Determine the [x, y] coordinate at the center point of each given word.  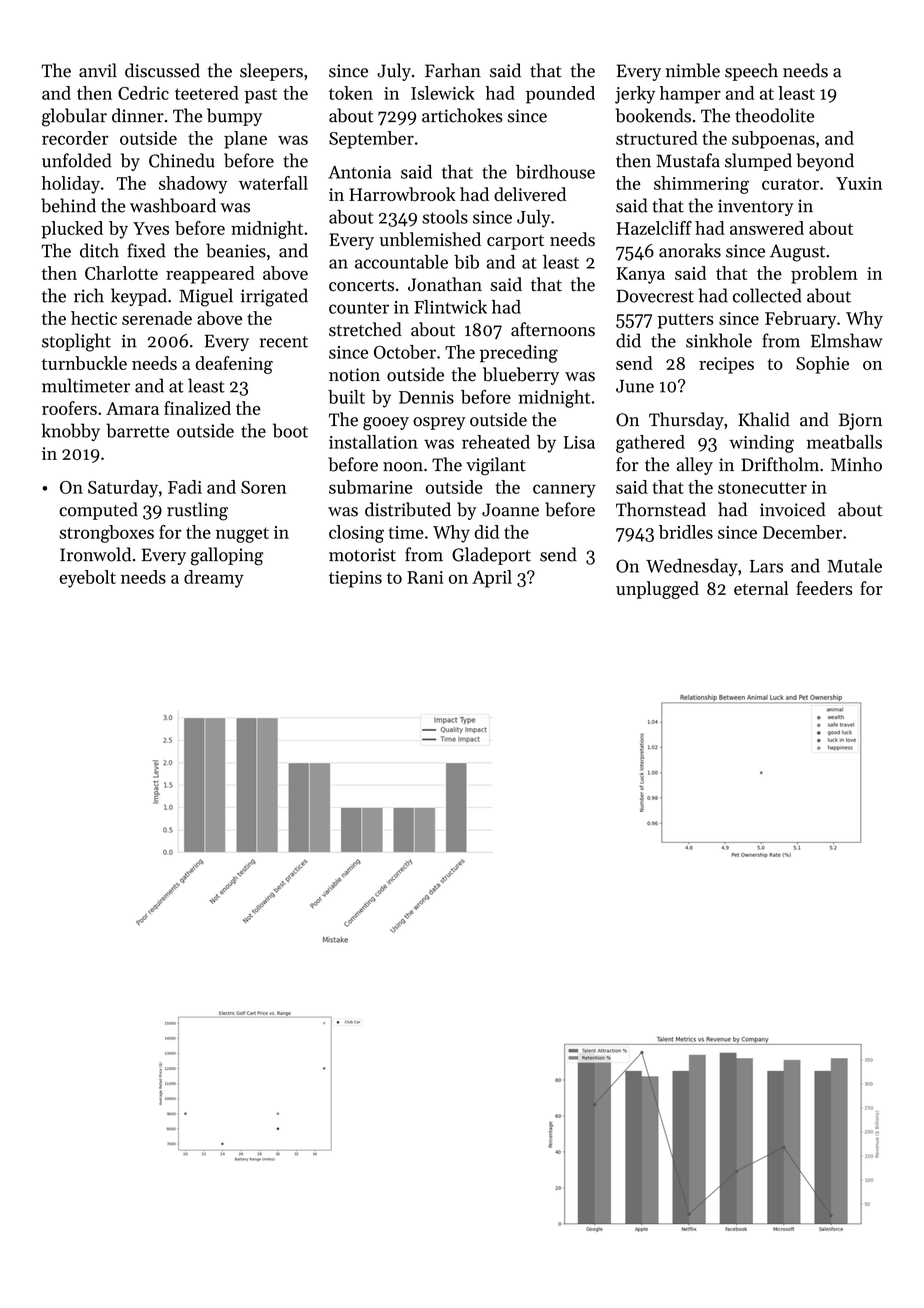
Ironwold [95, 554]
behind [68, 205]
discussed [162, 70]
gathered [650, 444]
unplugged [657, 590]
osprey [439, 423]
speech [751, 72]
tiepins [355, 579]
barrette [137, 430]
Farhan [453, 70]
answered [767, 228]
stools [445, 217]
